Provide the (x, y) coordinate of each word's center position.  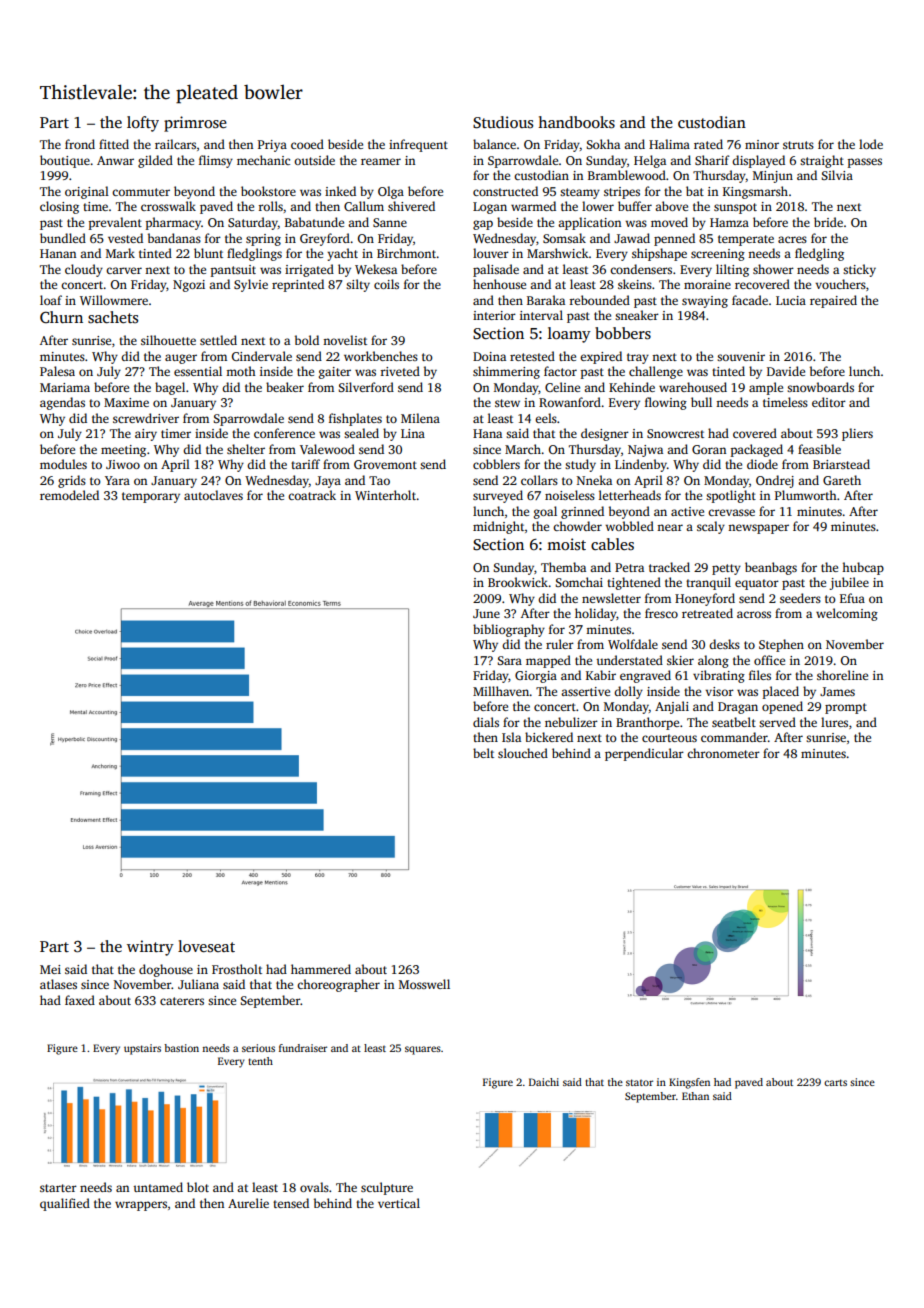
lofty (143, 124)
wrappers (141, 1206)
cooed (307, 144)
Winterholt (385, 495)
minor (762, 144)
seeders (800, 598)
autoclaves (213, 495)
